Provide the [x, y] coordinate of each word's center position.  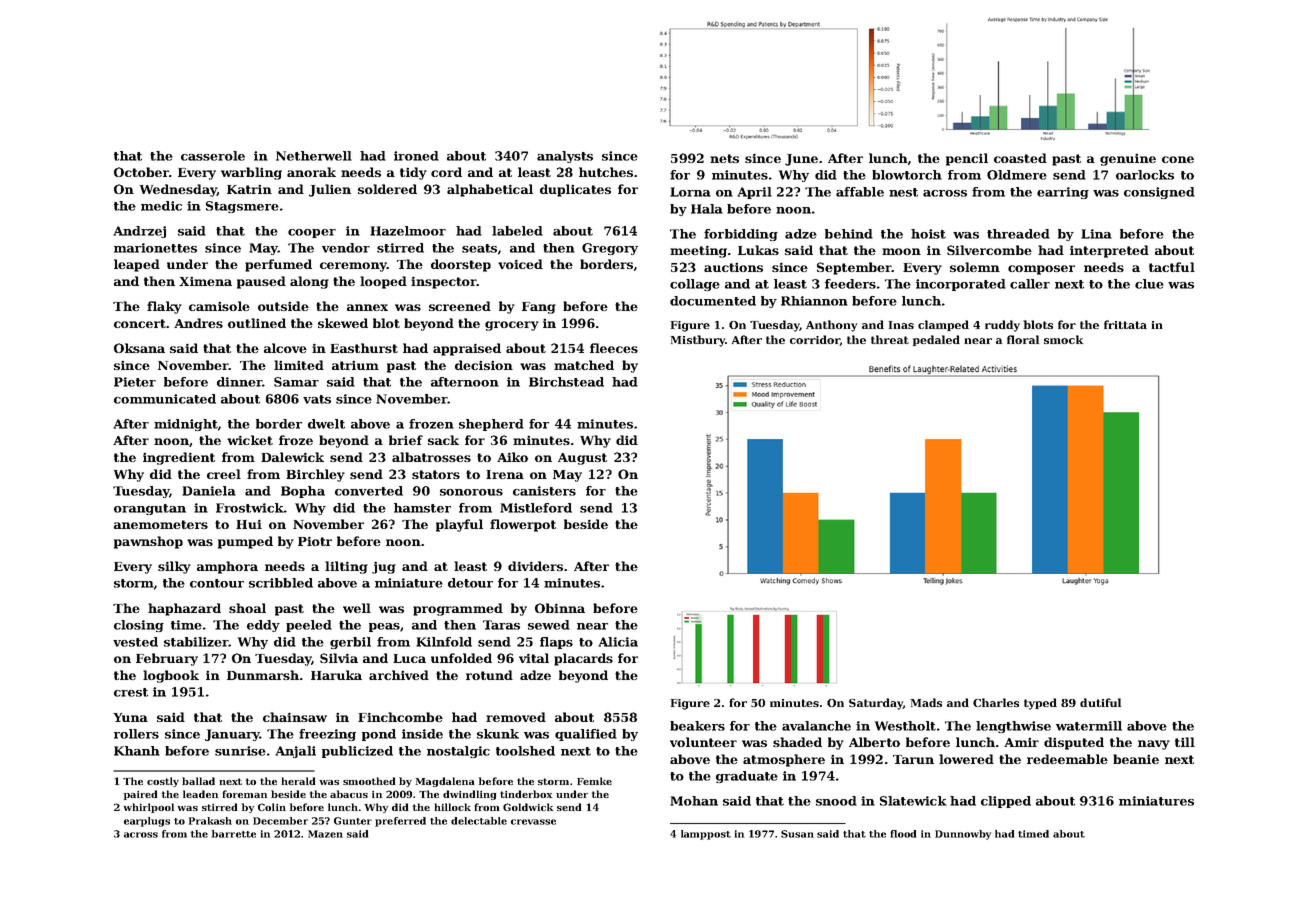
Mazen [325, 834]
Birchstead [566, 382]
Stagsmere [242, 207]
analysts [565, 157]
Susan [797, 834]
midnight [186, 425]
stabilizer [196, 642]
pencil [967, 159]
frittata [1125, 324]
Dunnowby [963, 835]
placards [583, 659]
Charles [996, 702]
